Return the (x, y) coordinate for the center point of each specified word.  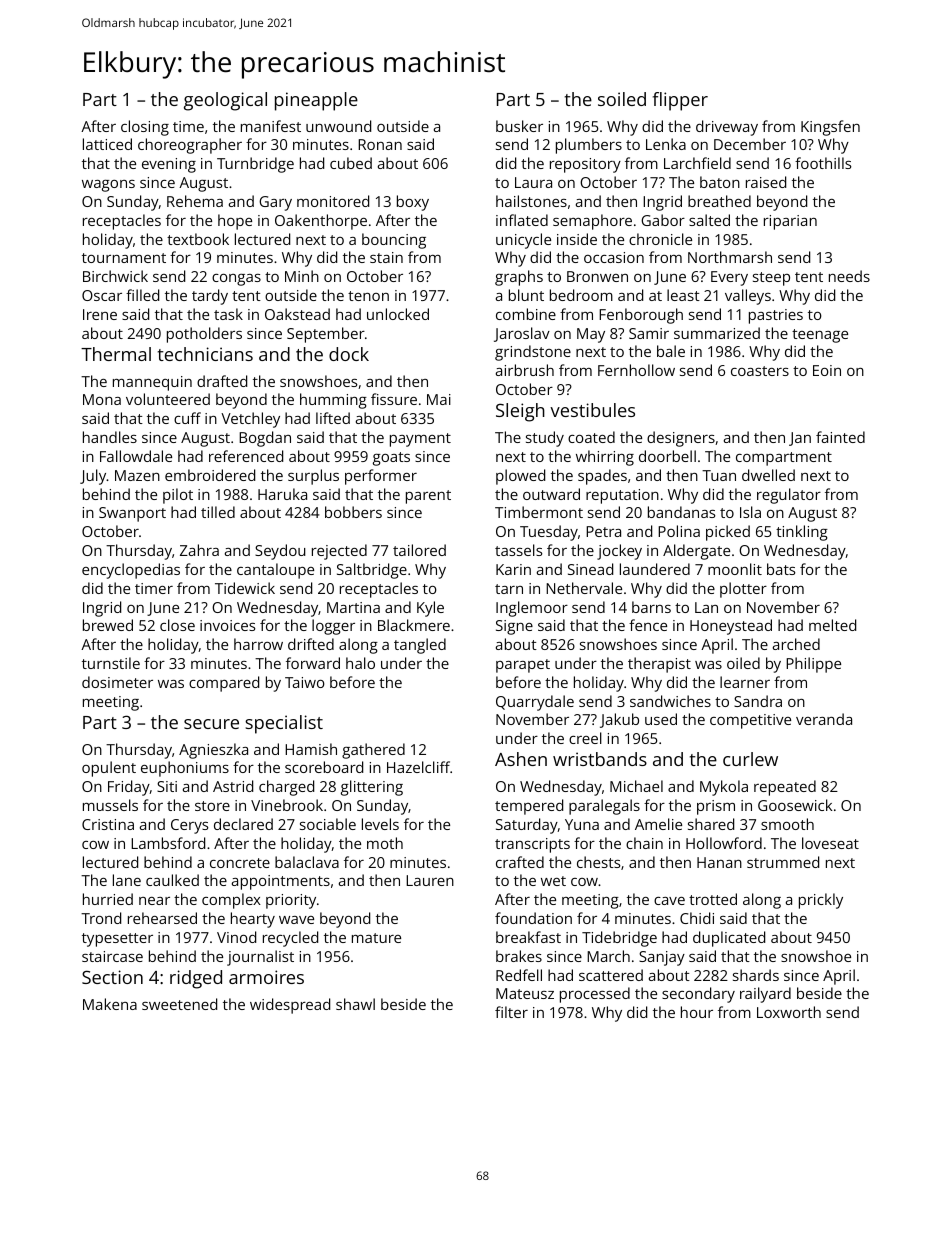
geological (225, 101)
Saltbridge (372, 571)
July (93, 477)
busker (519, 126)
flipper (680, 101)
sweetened (179, 1004)
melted (832, 625)
